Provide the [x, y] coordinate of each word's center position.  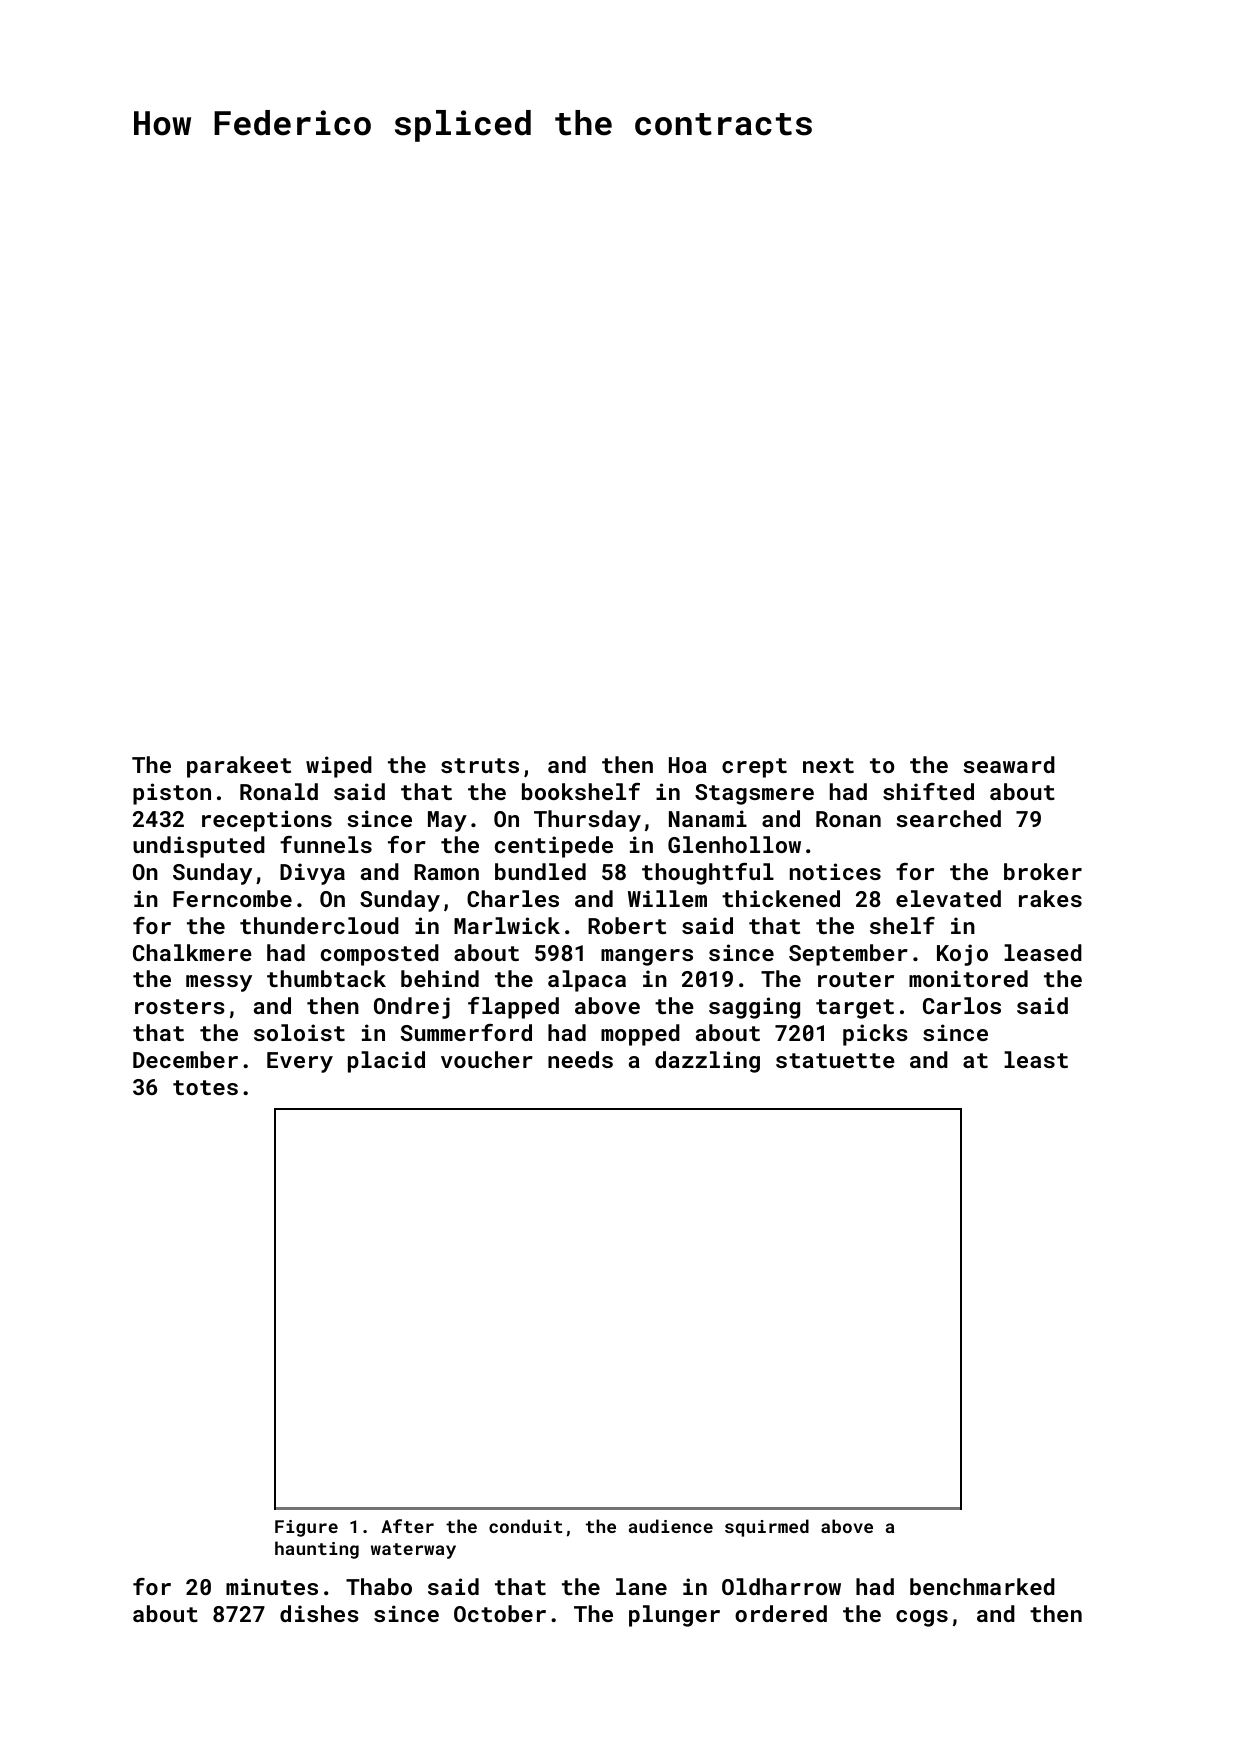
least [1036, 1059]
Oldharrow [781, 1586]
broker [1043, 871]
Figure [306, 1528]
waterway [413, 1551]
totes [205, 1087]
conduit [525, 1526]
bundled [540, 871]
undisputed [199, 847]
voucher [487, 1059]
